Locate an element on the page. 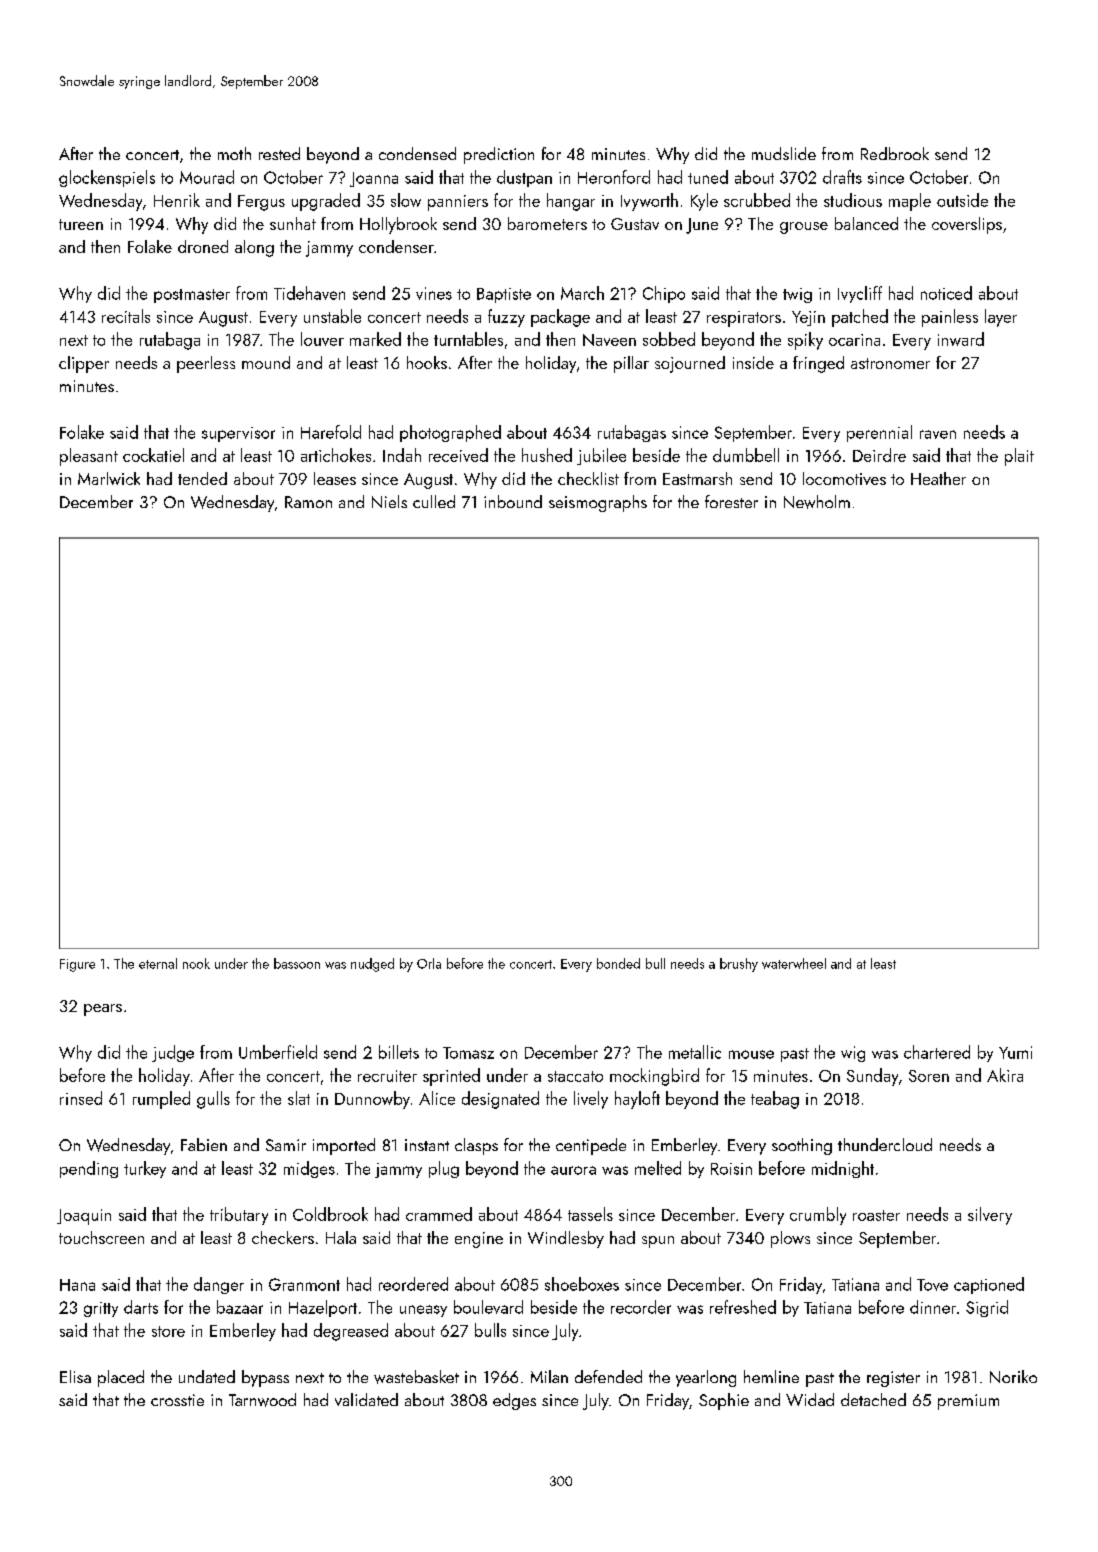 Image resolution: width=1098 pixels, height=1552 pixels. bassoon is located at coordinates (297, 963).
